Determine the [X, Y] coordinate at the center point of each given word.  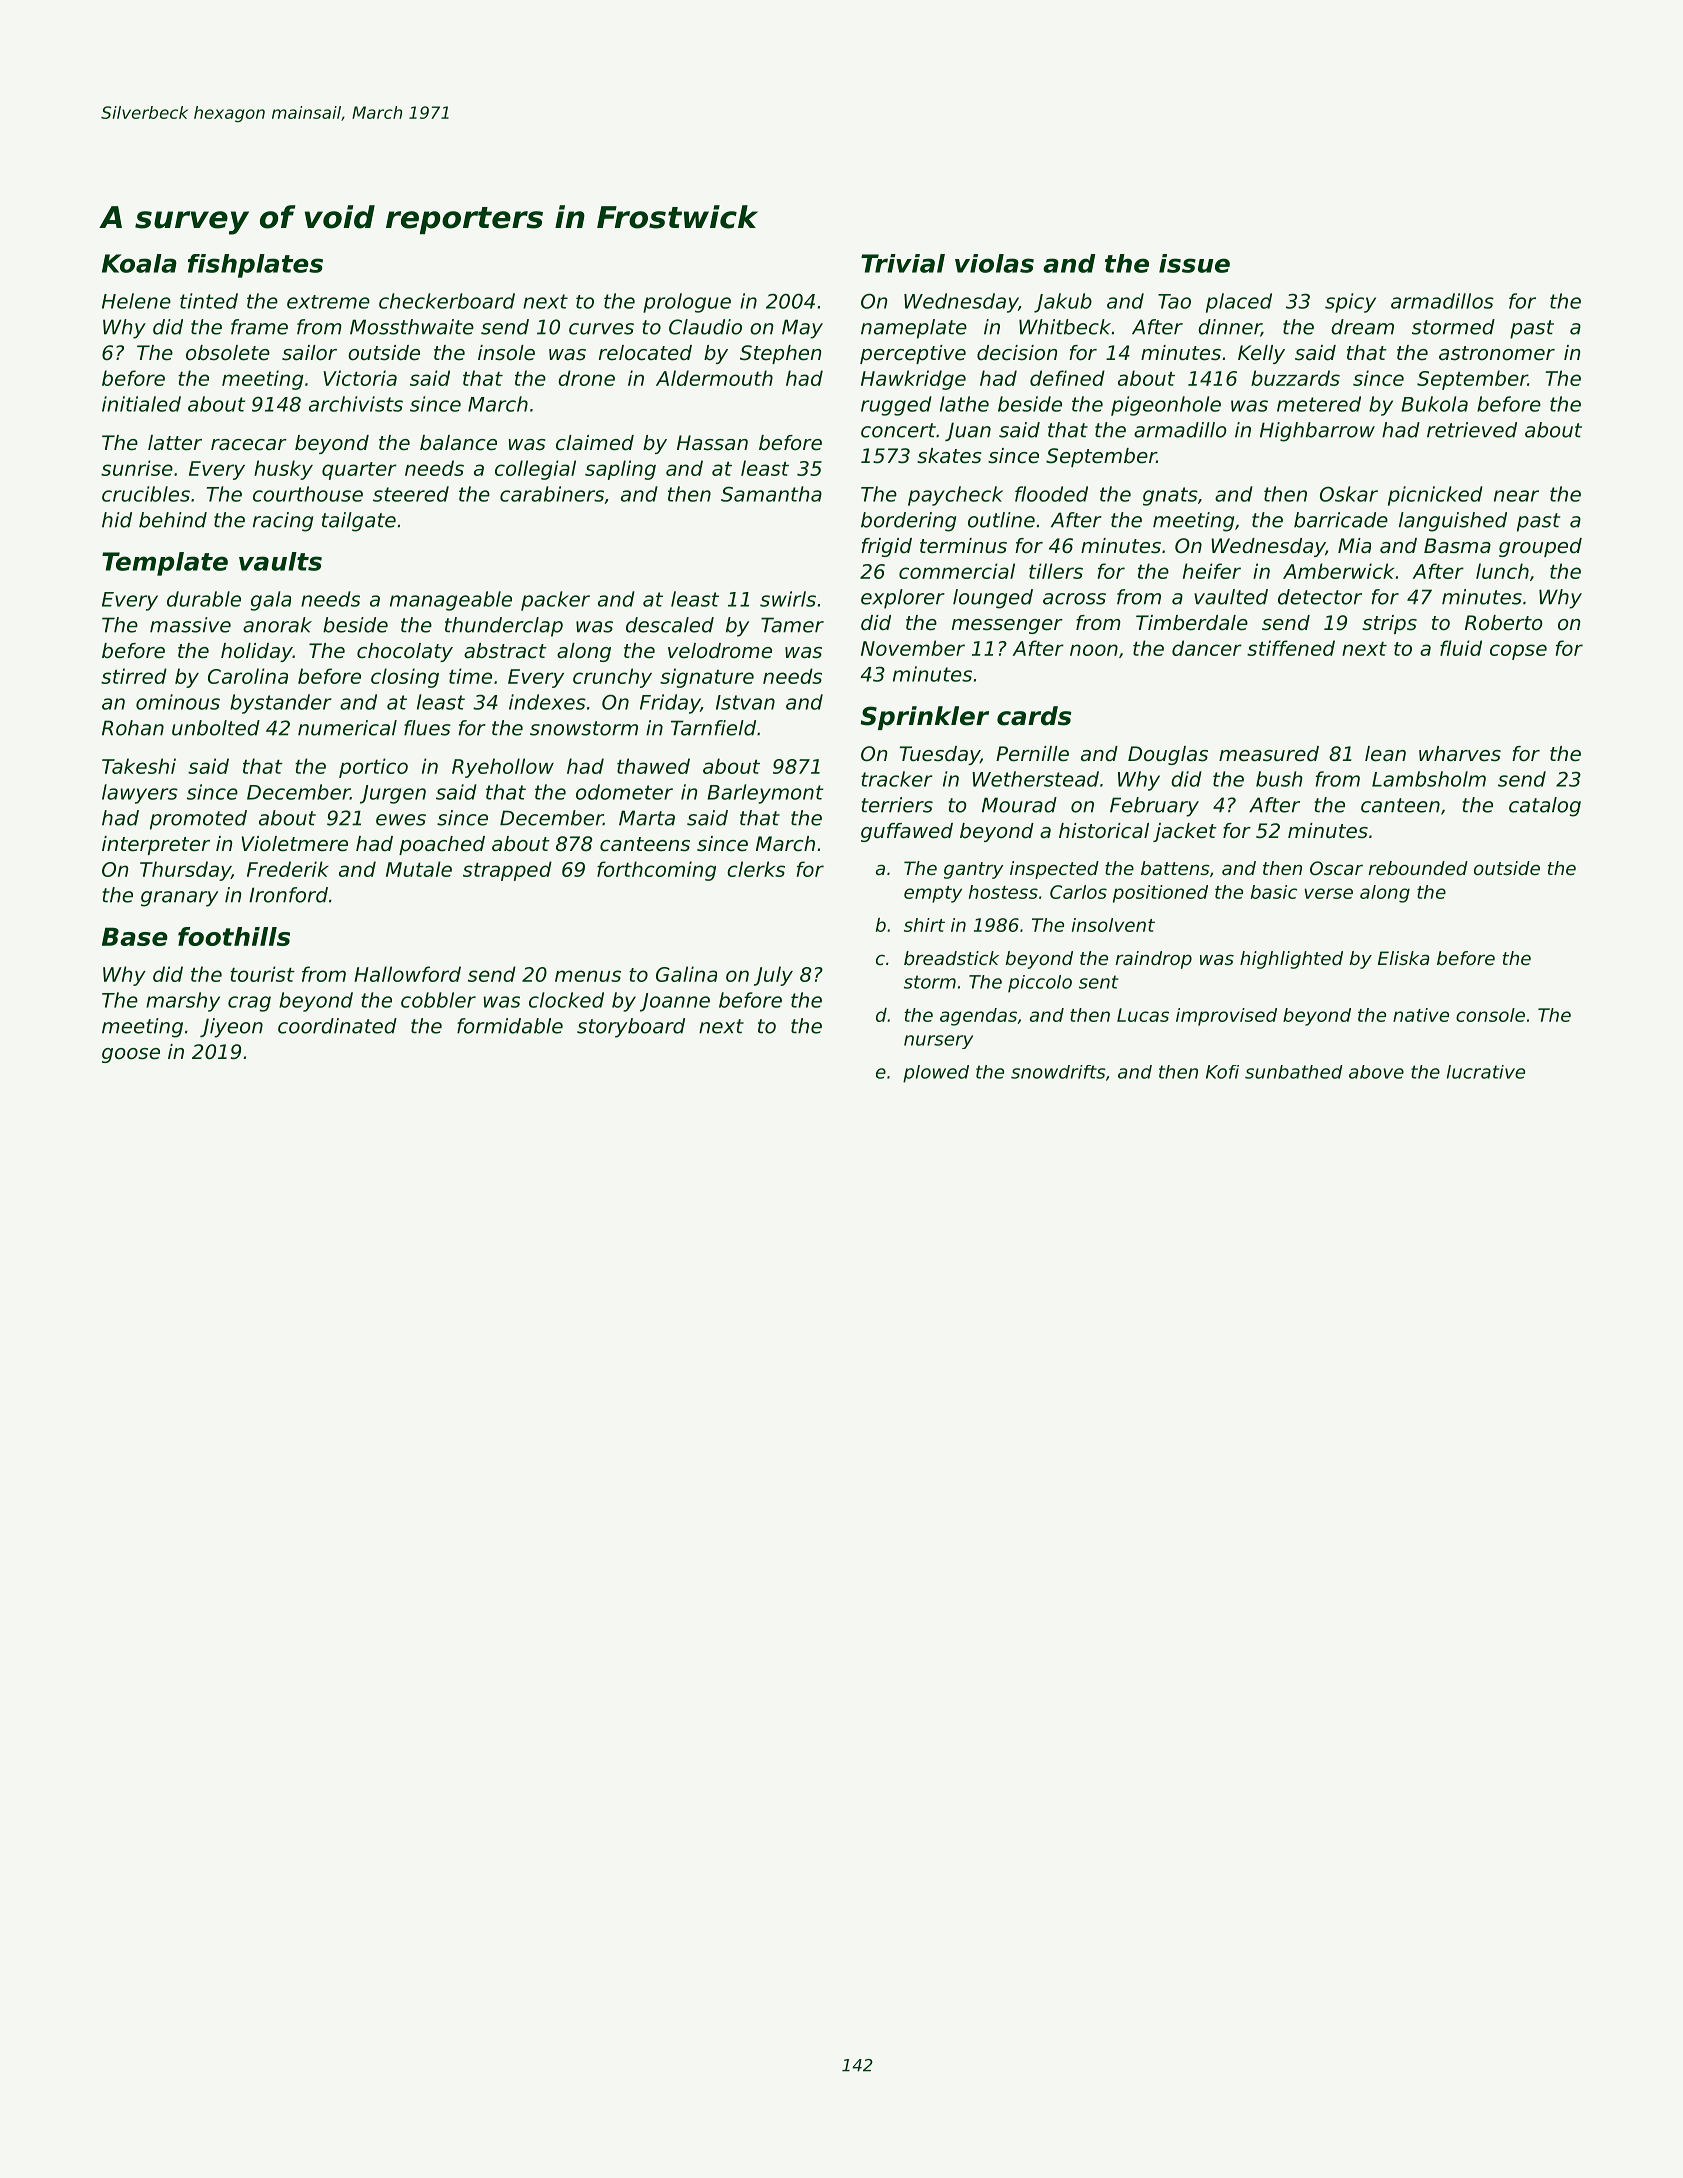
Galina [686, 974]
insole [506, 353]
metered [1319, 404]
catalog [1545, 807]
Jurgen [393, 794]
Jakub [1063, 303]
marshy [183, 1002]
